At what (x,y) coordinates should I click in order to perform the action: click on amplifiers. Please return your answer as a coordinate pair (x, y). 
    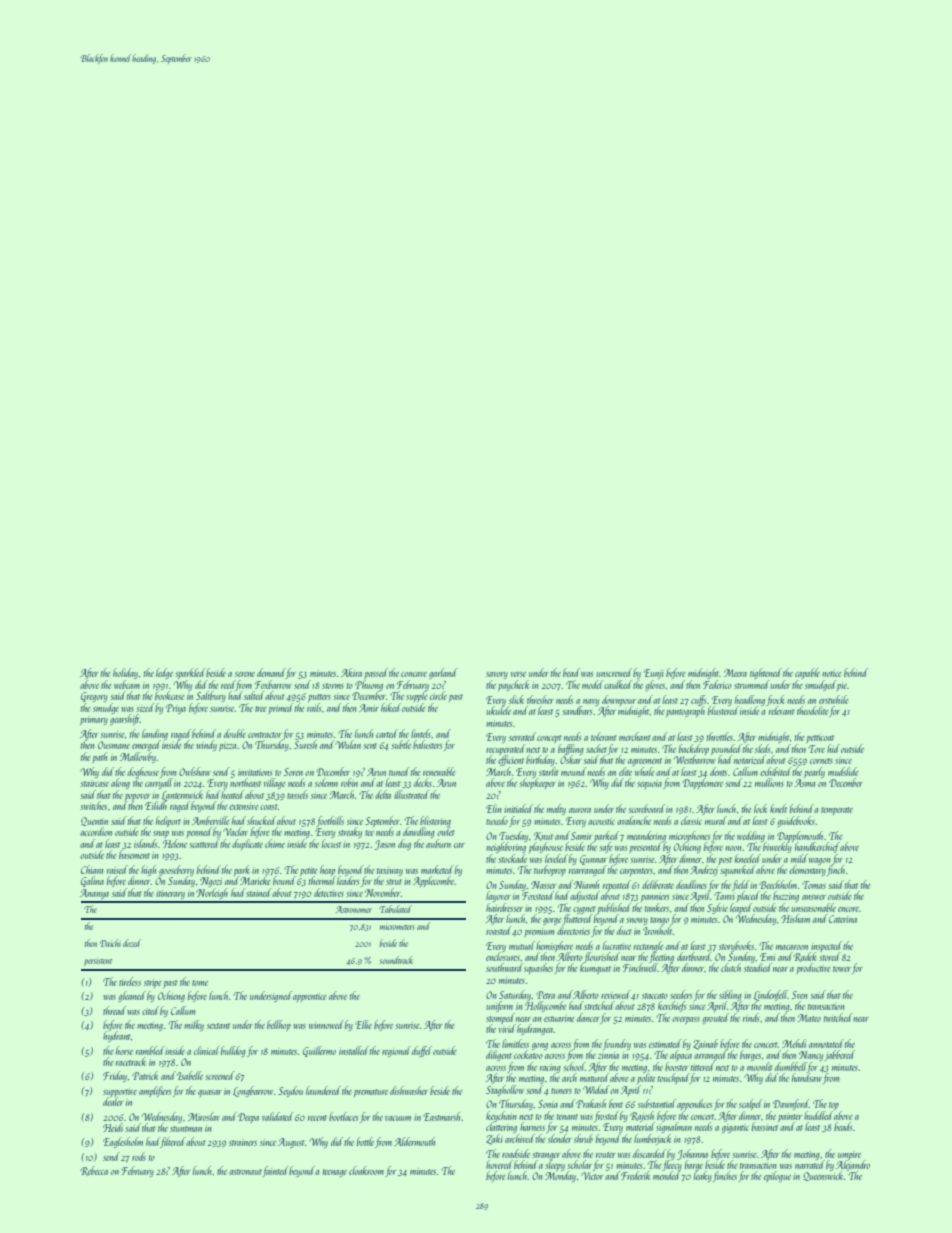
    Looking at the image, I should click on (155, 1091).
